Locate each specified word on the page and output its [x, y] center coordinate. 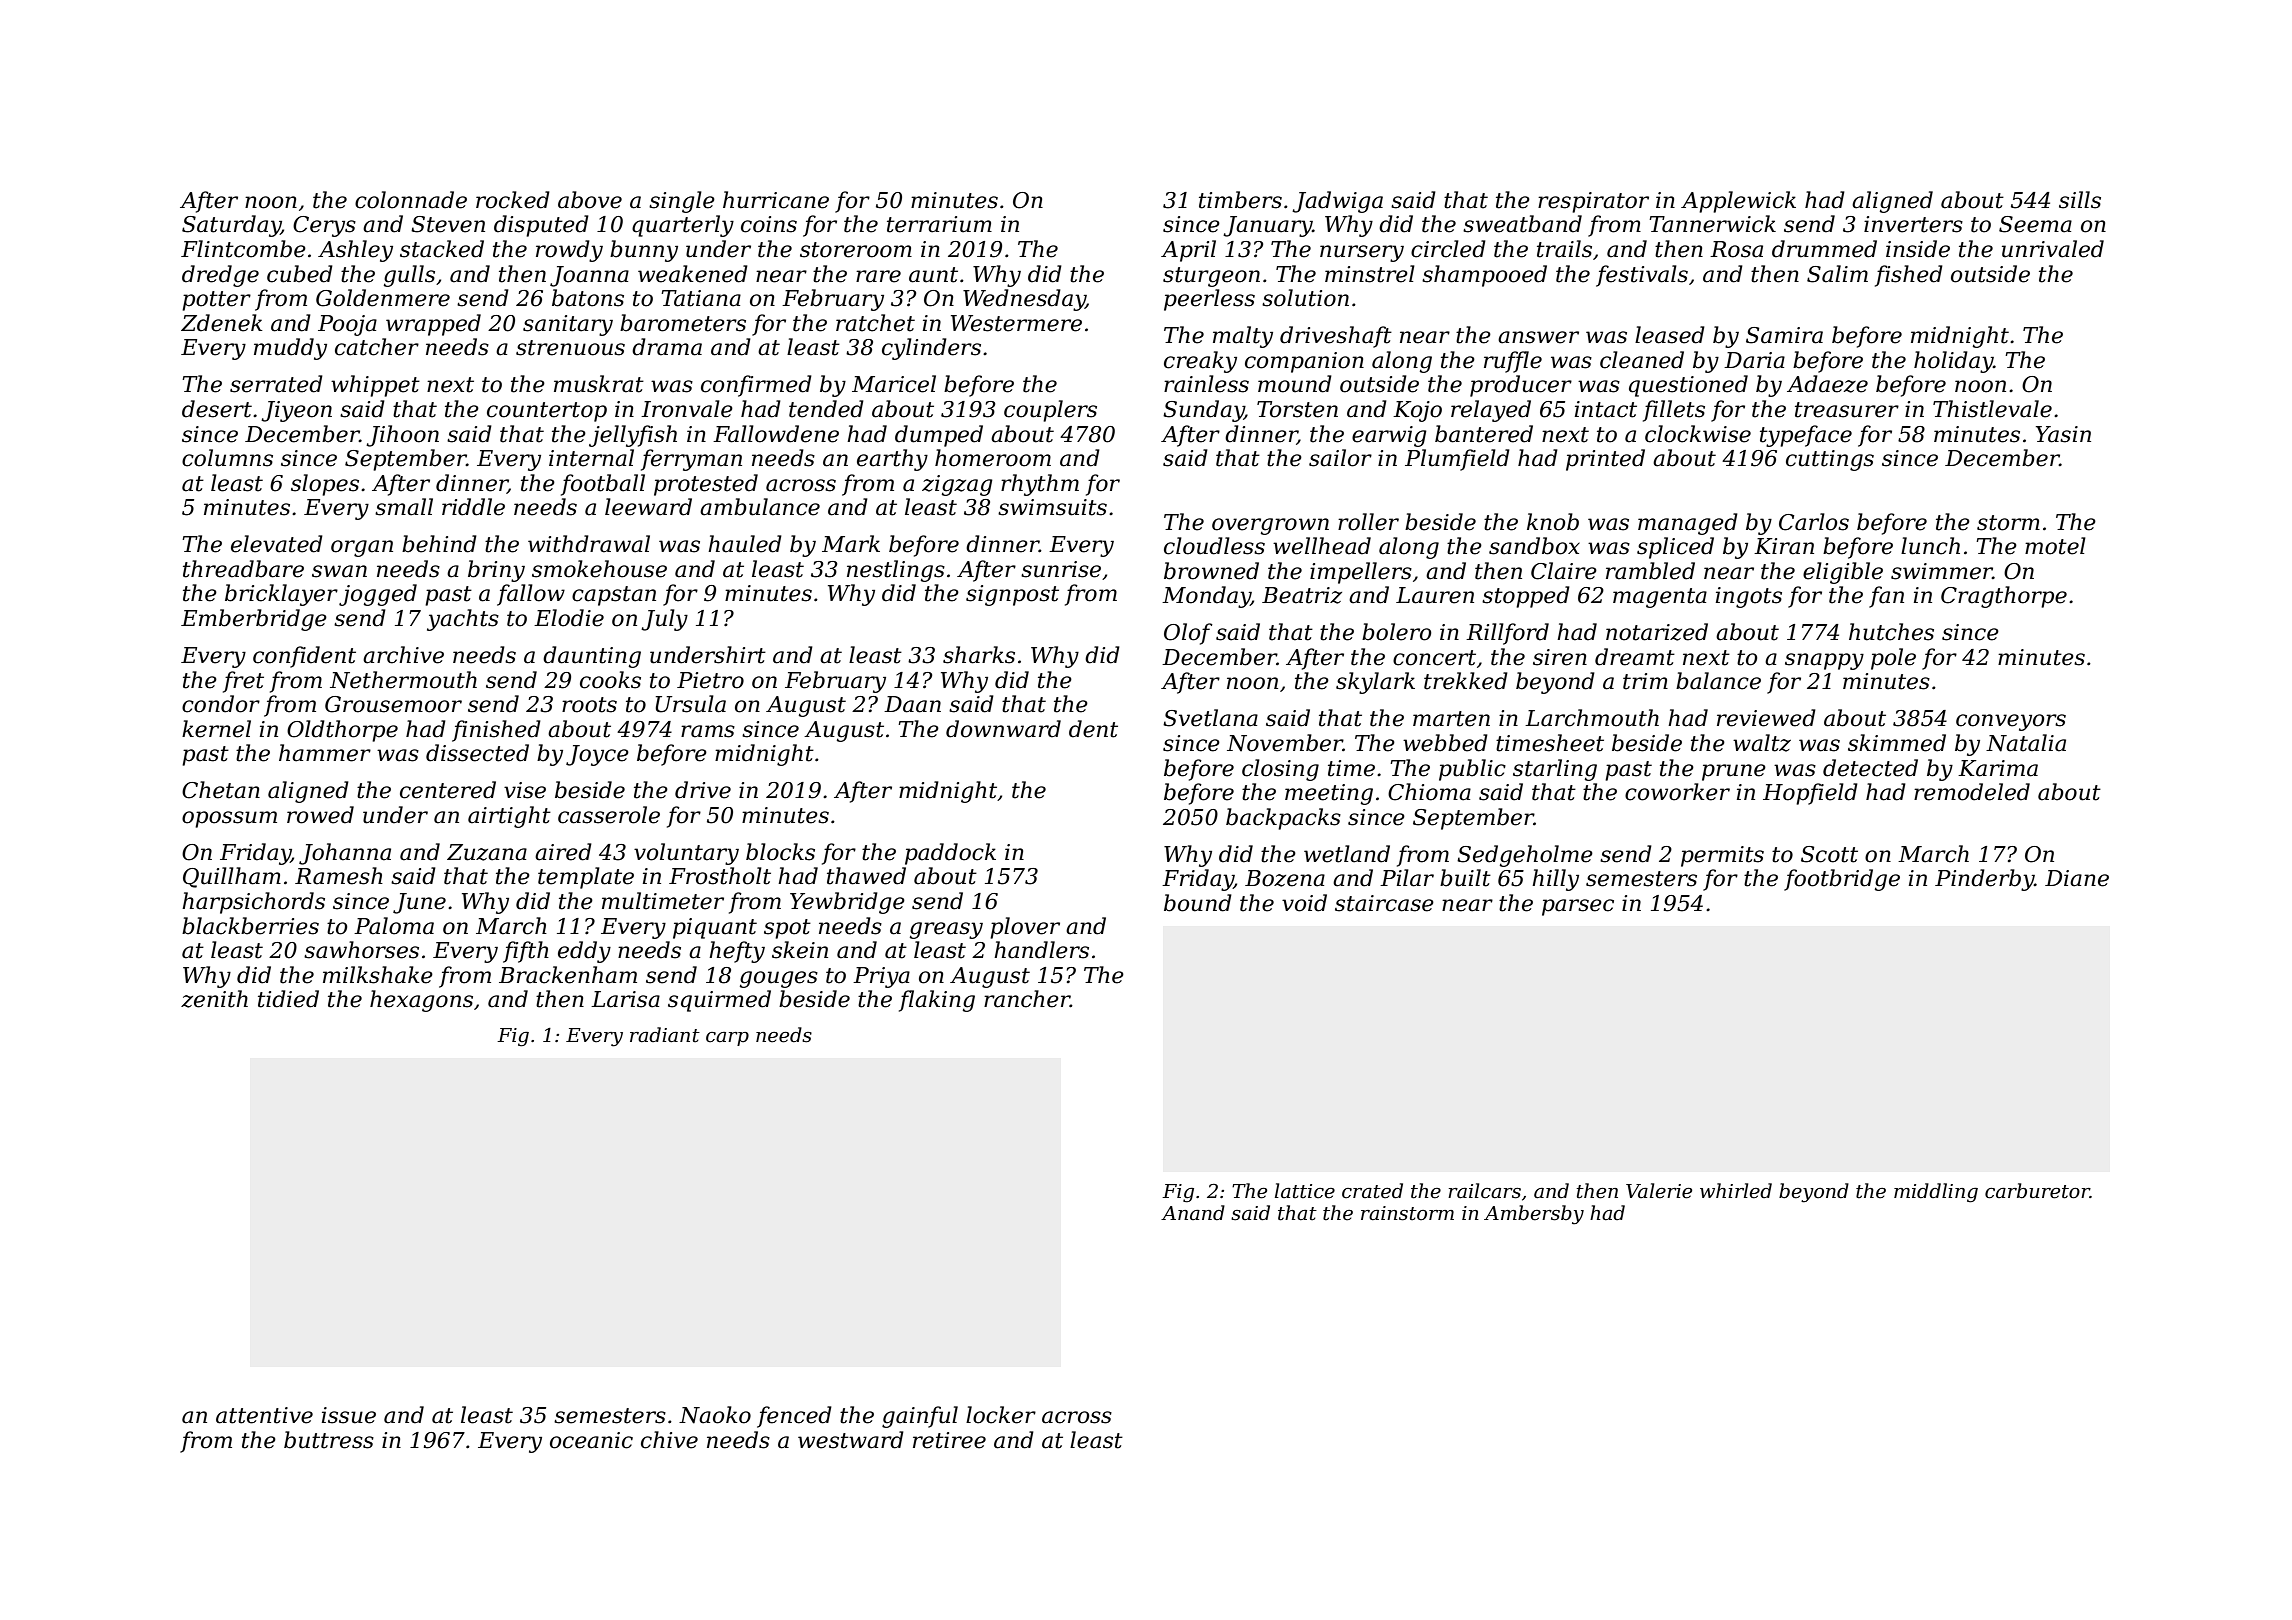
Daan [912, 704]
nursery [1362, 253]
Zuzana [487, 852]
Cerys [324, 226]
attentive [264, 1415]
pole [1893, 659]
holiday [1954, 362]
